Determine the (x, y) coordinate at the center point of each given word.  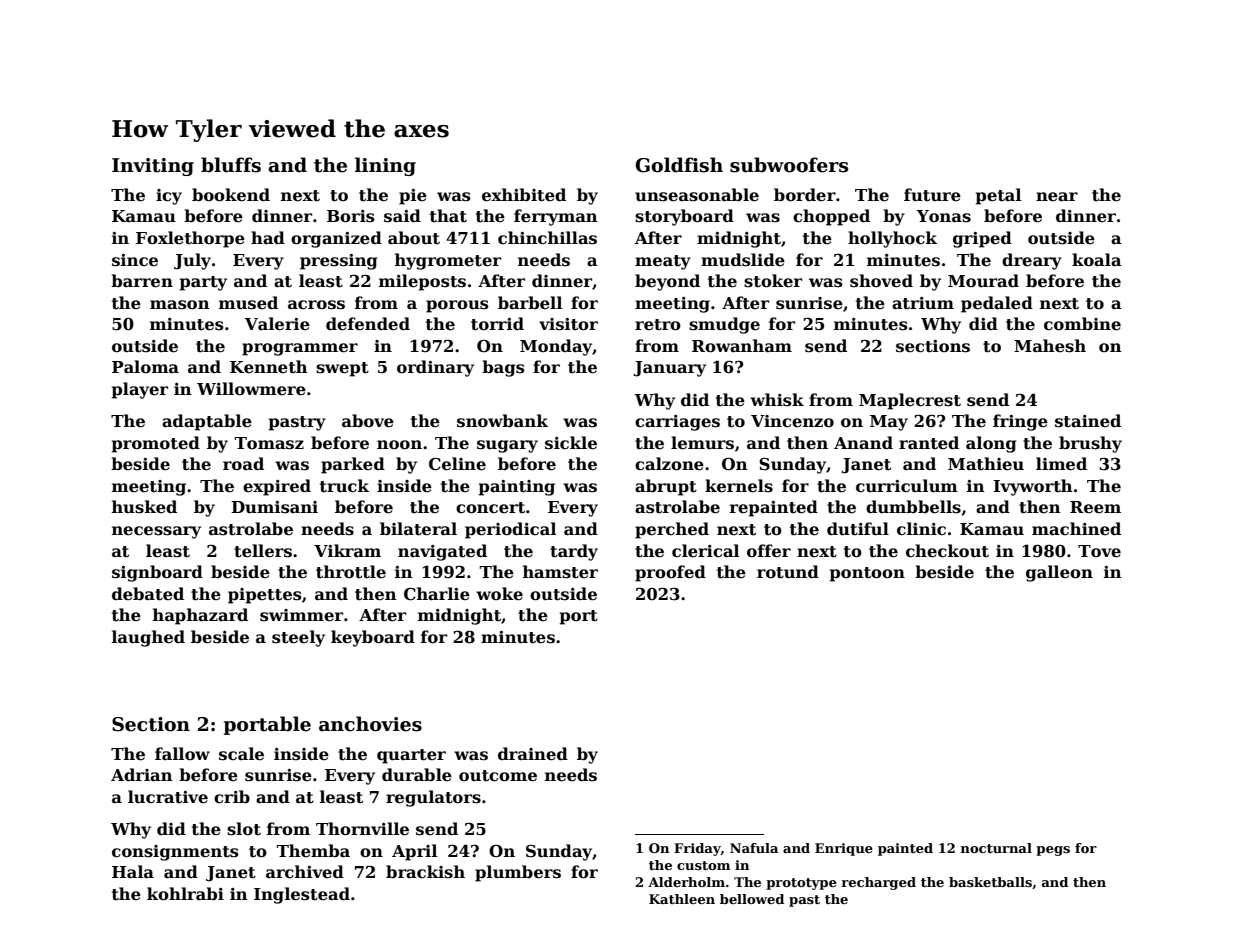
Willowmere (251, 389)
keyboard (373, 638)
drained (533, 754)
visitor (568, 324)
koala (1097, 260)
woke (499, 594)
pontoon (867, 574)
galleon (1059, 573)
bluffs (231, 165)
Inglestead (302, 895)
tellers (263, 551)
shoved (881, 281)
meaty (663, 262)
